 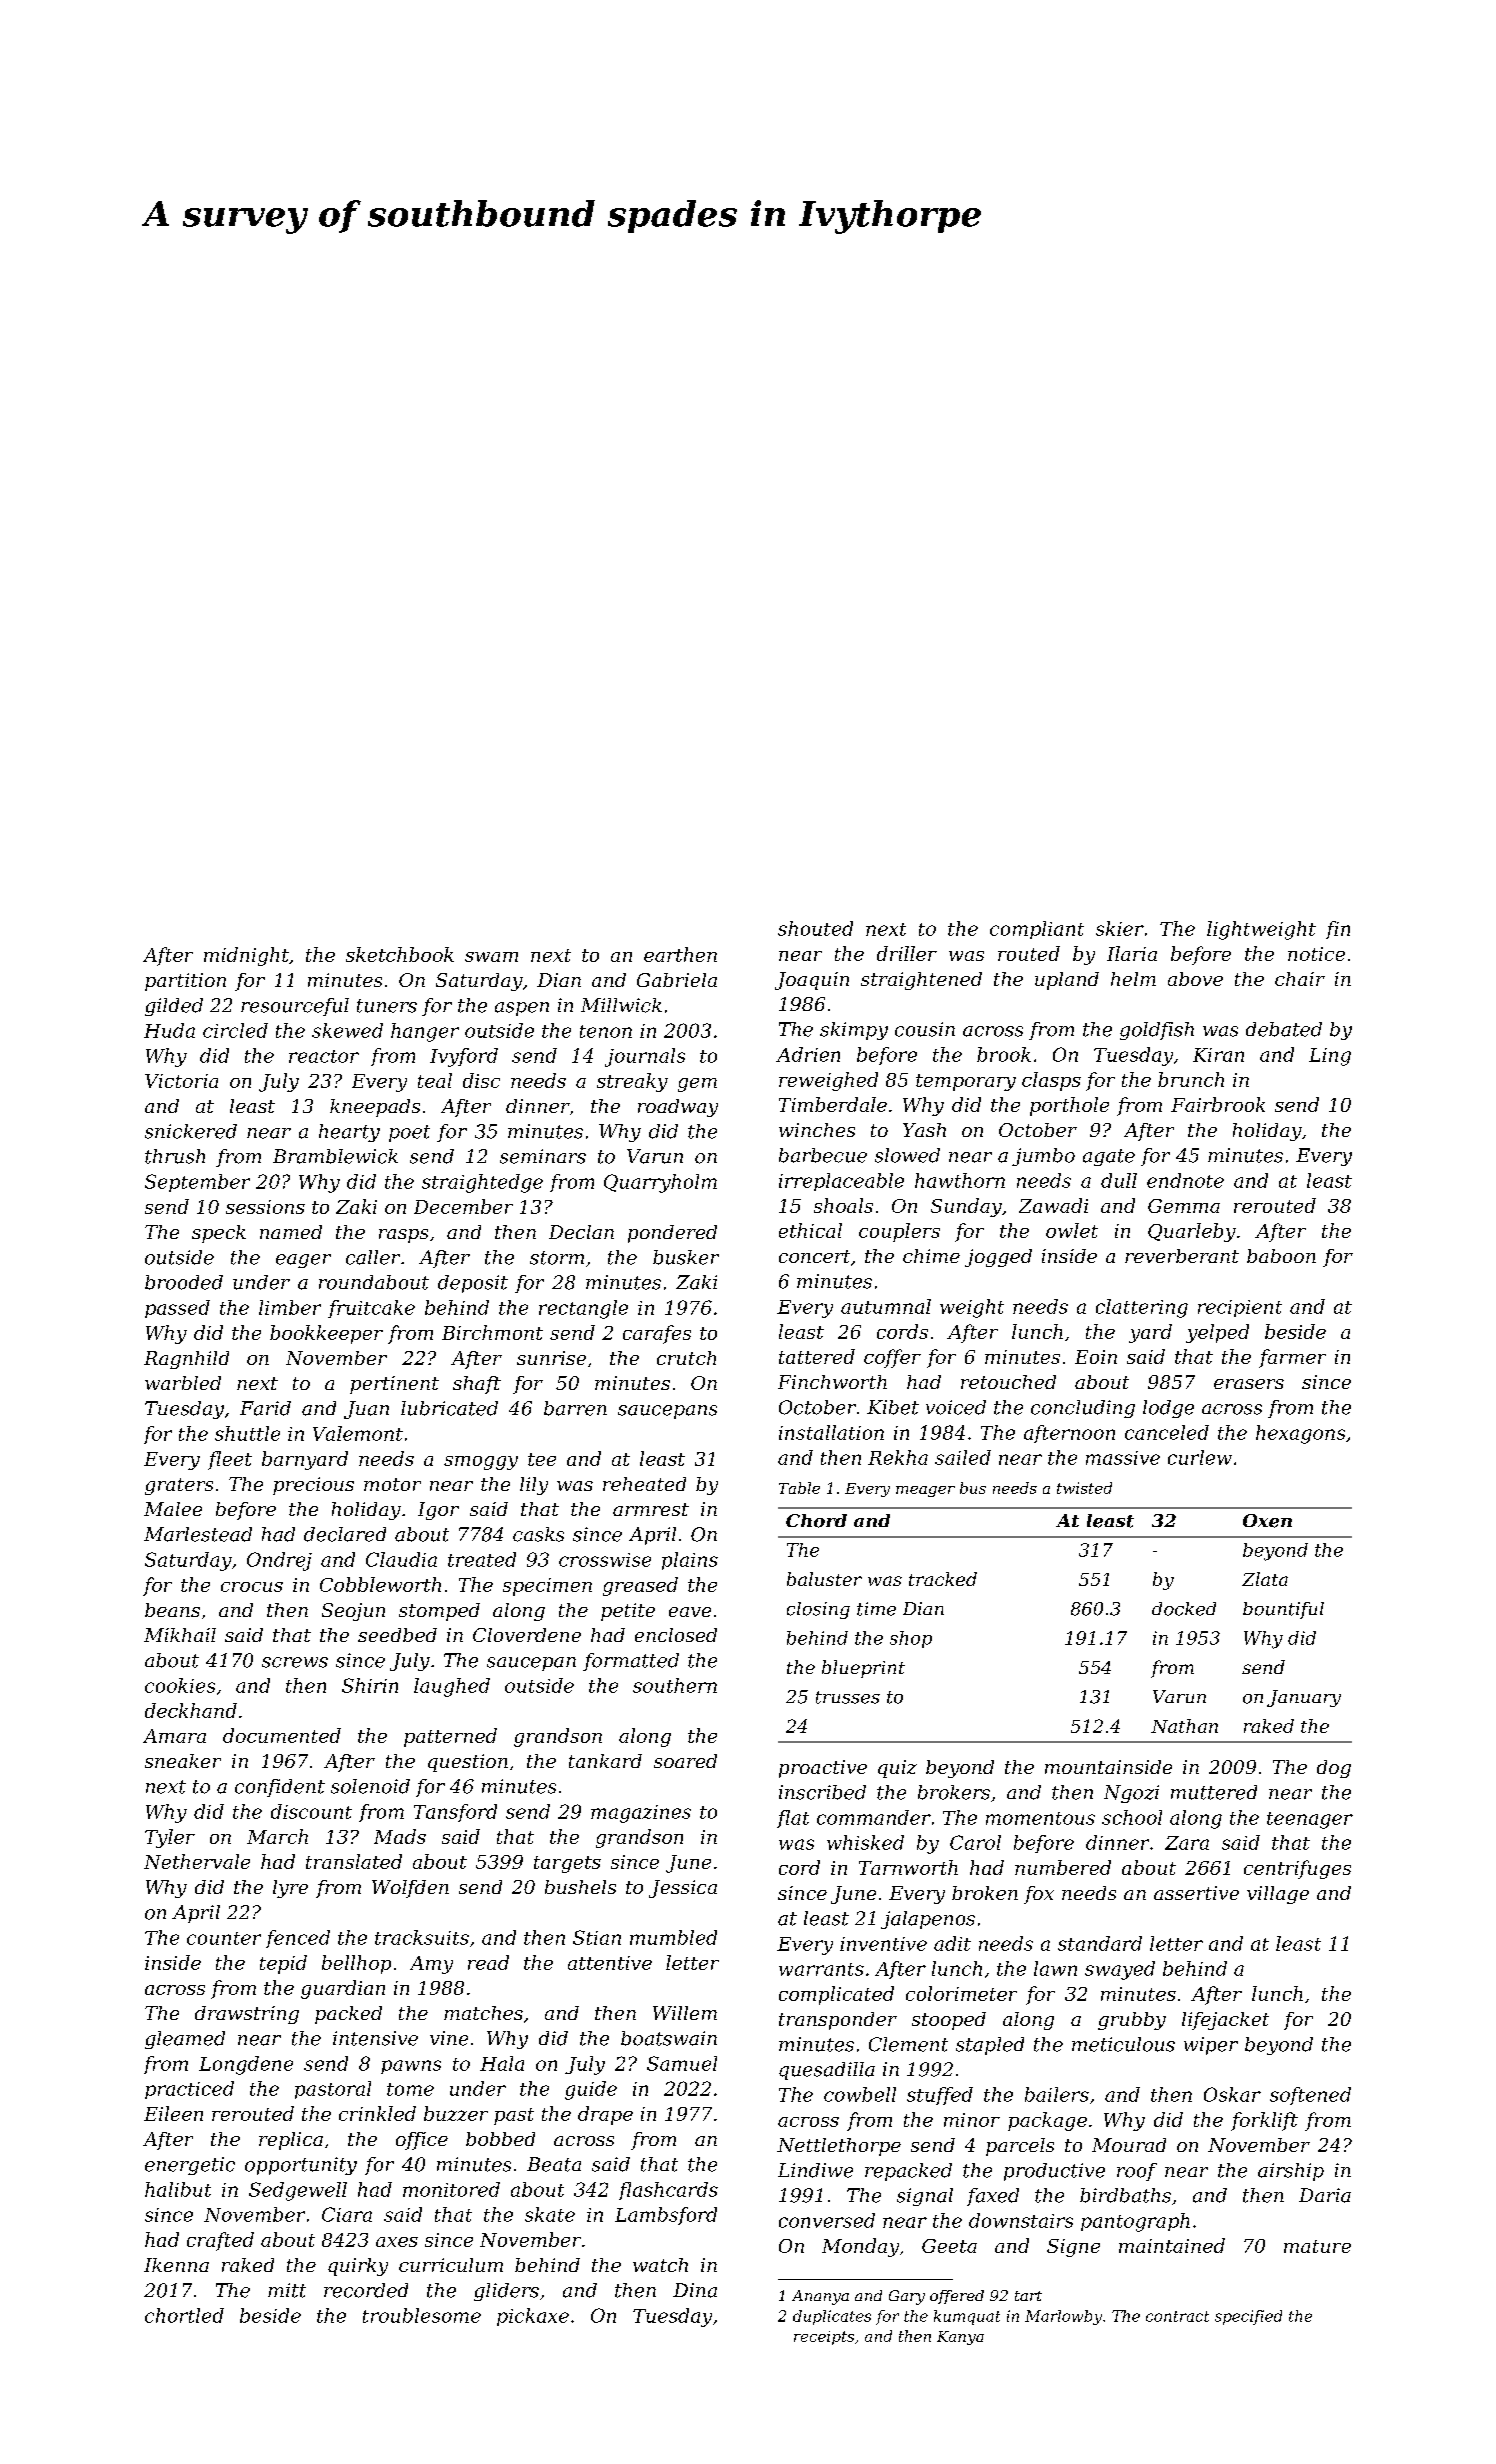 What do you see at coordinates (1283, 1610) in the screenshot?
I see `bountiful` at bounding box center [1283, 1610].
